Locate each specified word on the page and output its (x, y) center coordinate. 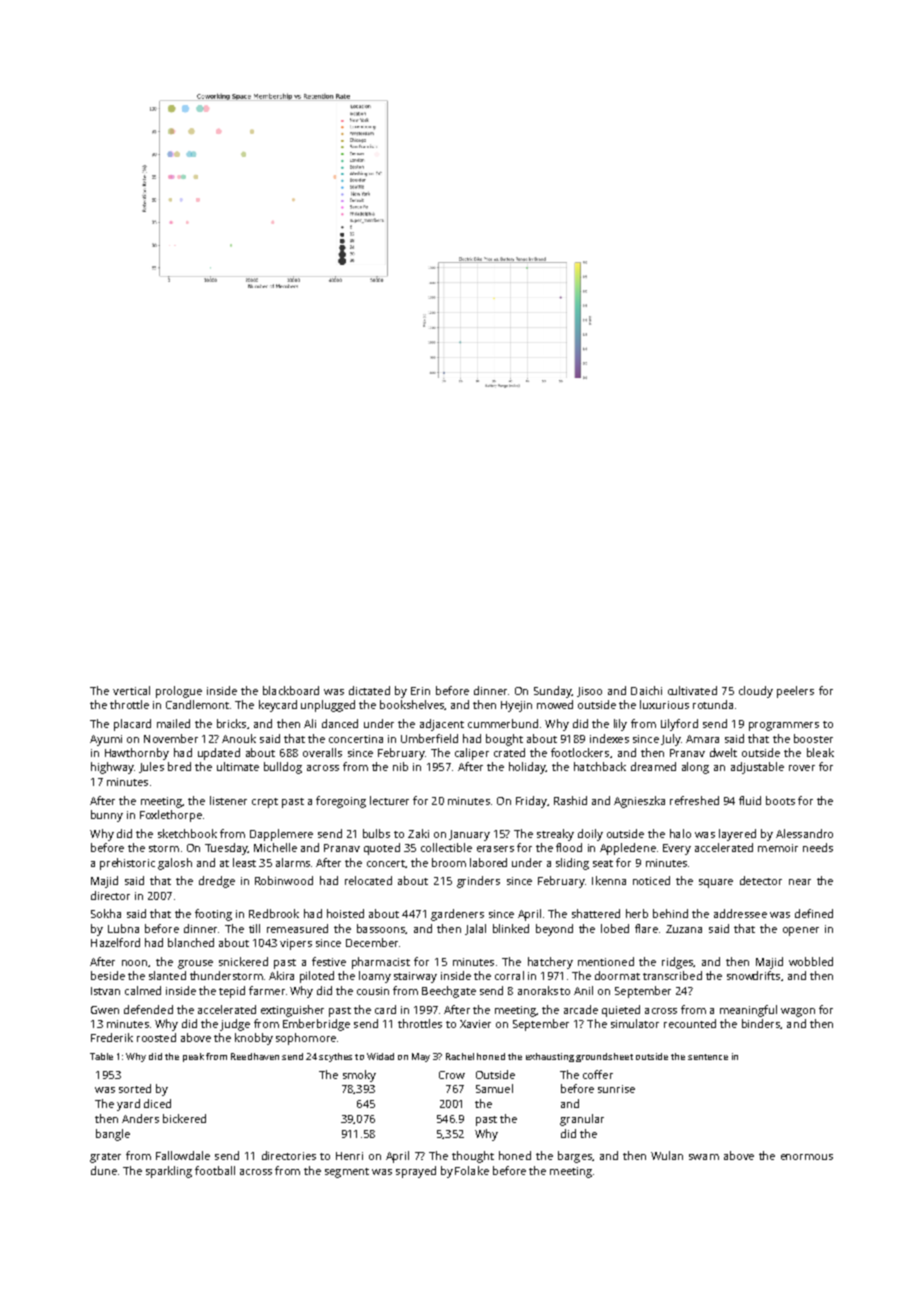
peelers (795, 692)
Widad (380, 1056)
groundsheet (604, 1057)
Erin (420, 691)
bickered (184, 1118)
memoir (778, 848)
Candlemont (197, 704)
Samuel (494, 1088)
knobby (254, 1039)
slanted (167, 975)
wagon (798, 1012)
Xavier (475, 1024)
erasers (495, 849)
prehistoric (127, 864)
